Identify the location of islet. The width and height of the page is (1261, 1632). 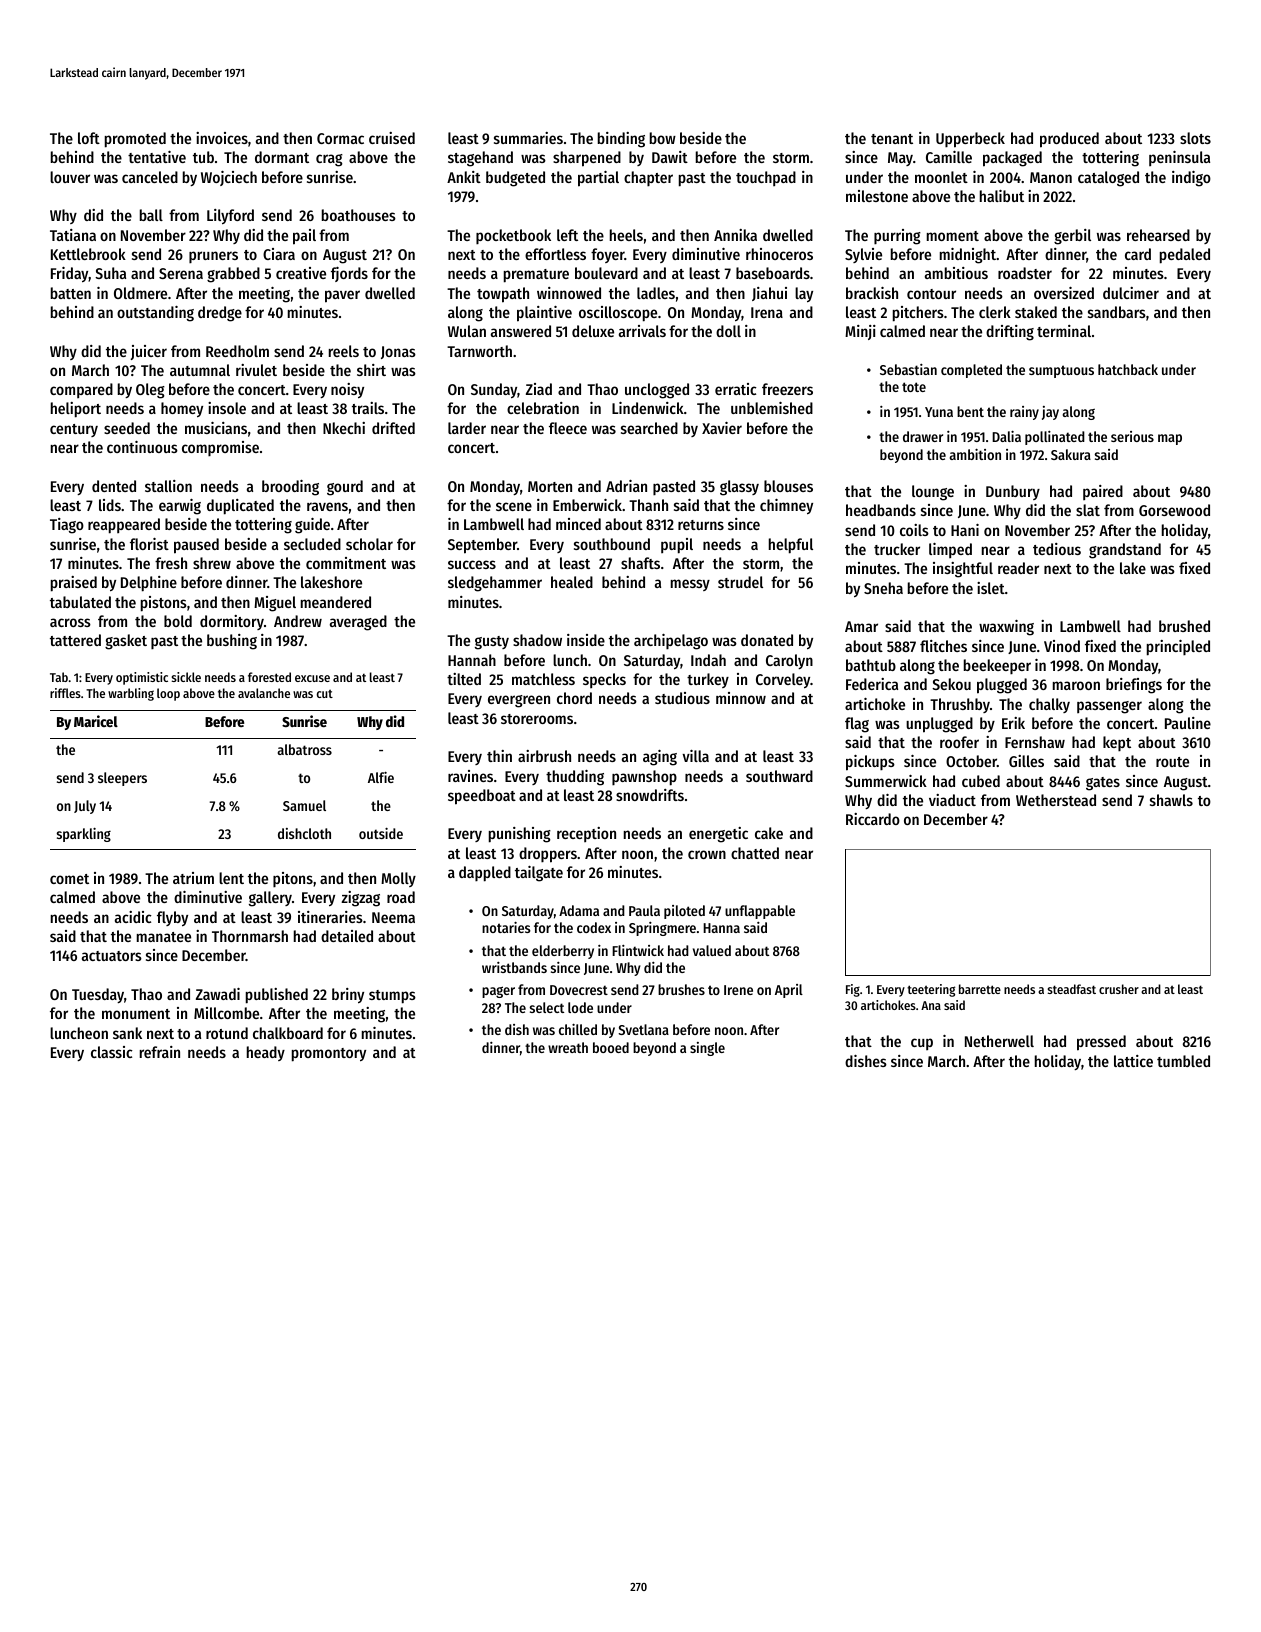
(991, 588).
